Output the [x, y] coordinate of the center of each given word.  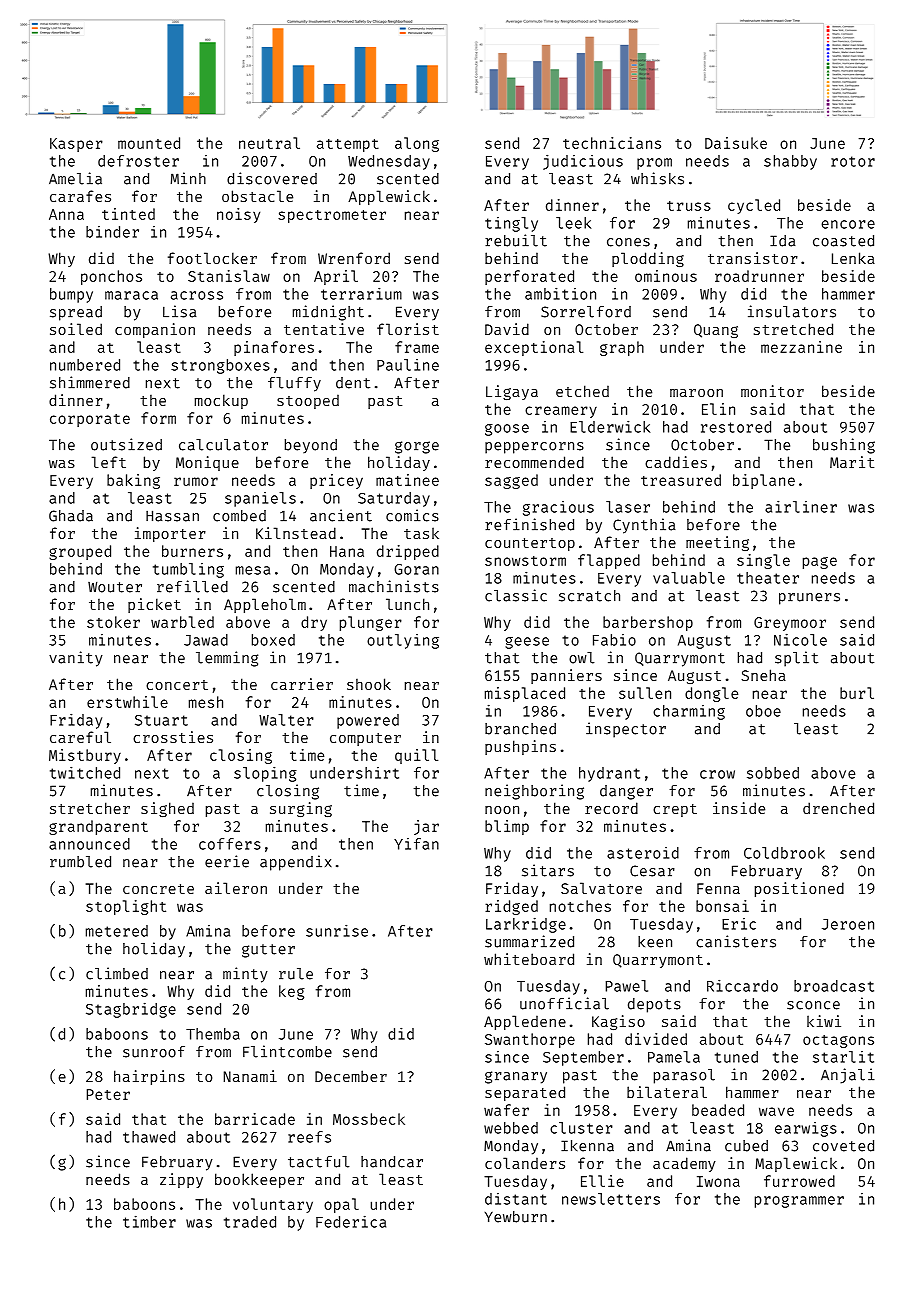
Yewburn [516, 1217]
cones [628, 242]
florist [408, 329]
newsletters [611, 1199]
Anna [66, 214]
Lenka [853, 258]
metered [117, 931]
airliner [801, 506]
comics [412, 515]
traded [250, 1222]
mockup [221, 401]
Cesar [652, 871]
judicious [583, 162]
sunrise [337, 930]
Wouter [115, 587]
